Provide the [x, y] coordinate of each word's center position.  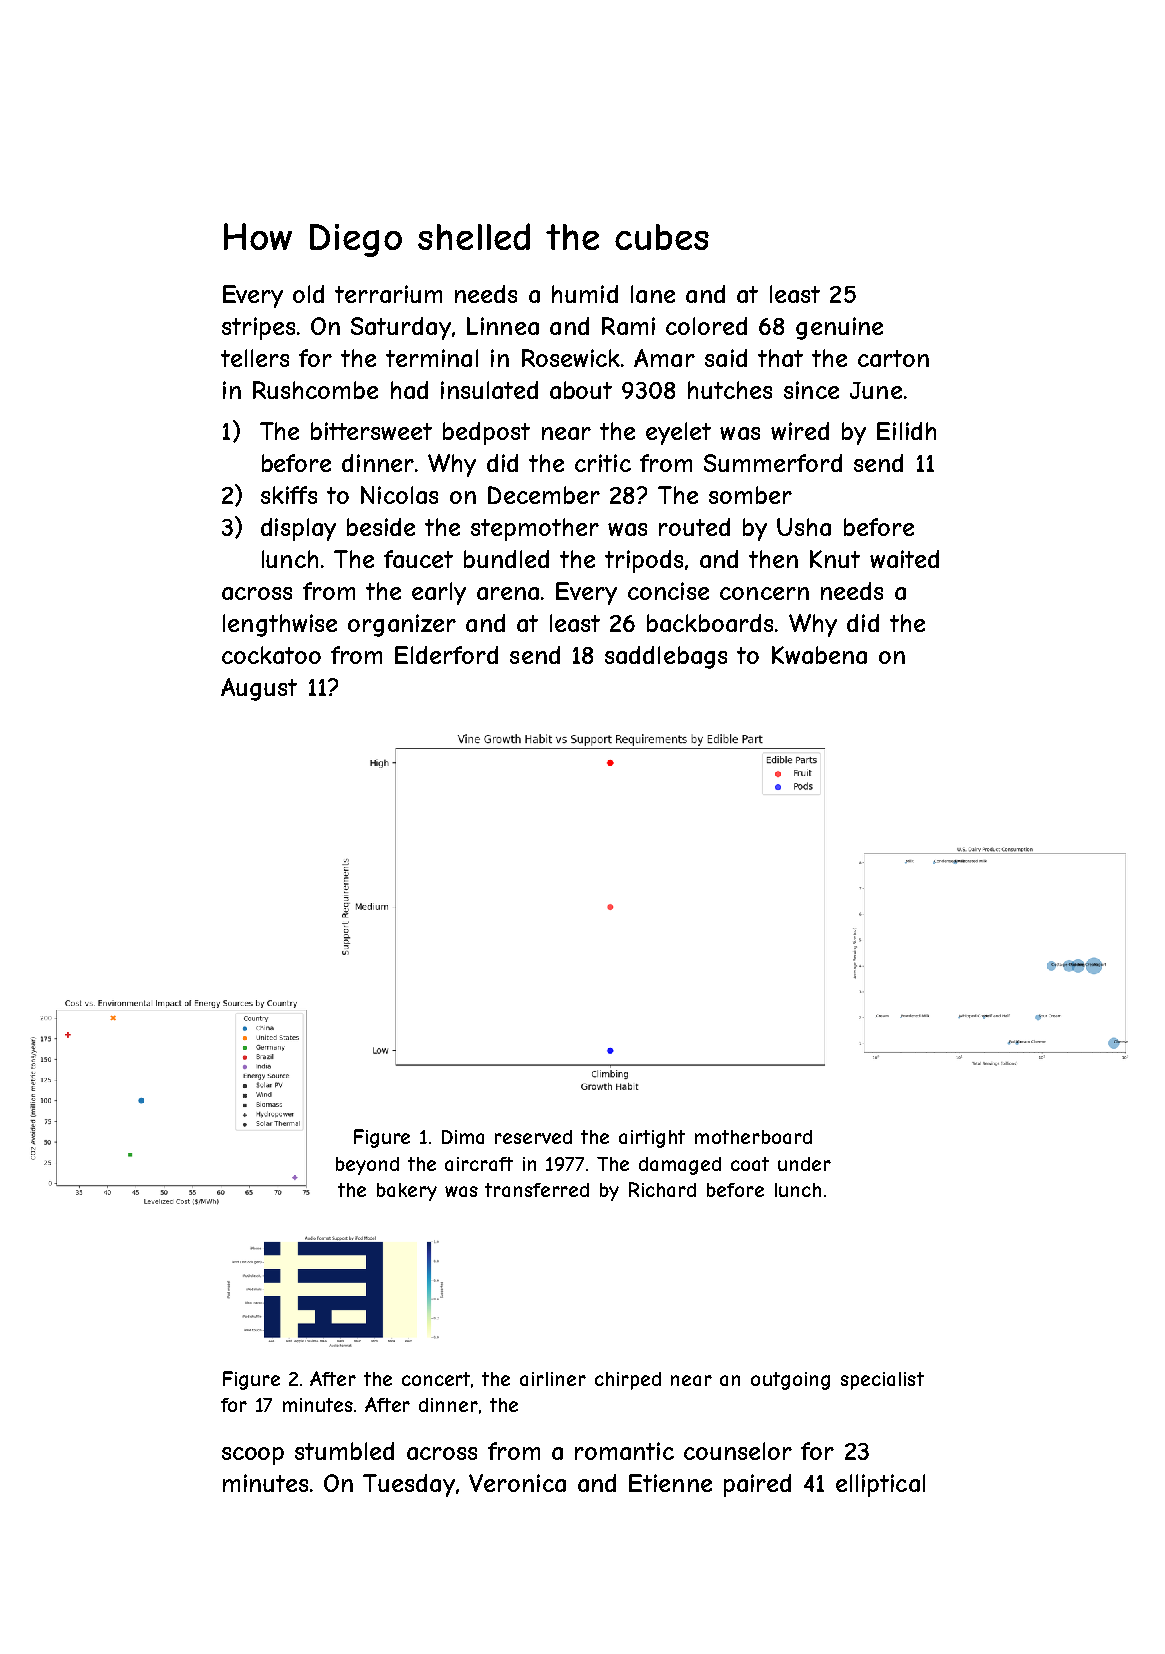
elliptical [880, 1485]
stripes [258, 328]
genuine [839, 328]
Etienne [670, 1483]
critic [603, 463]
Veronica [517, 1483]
